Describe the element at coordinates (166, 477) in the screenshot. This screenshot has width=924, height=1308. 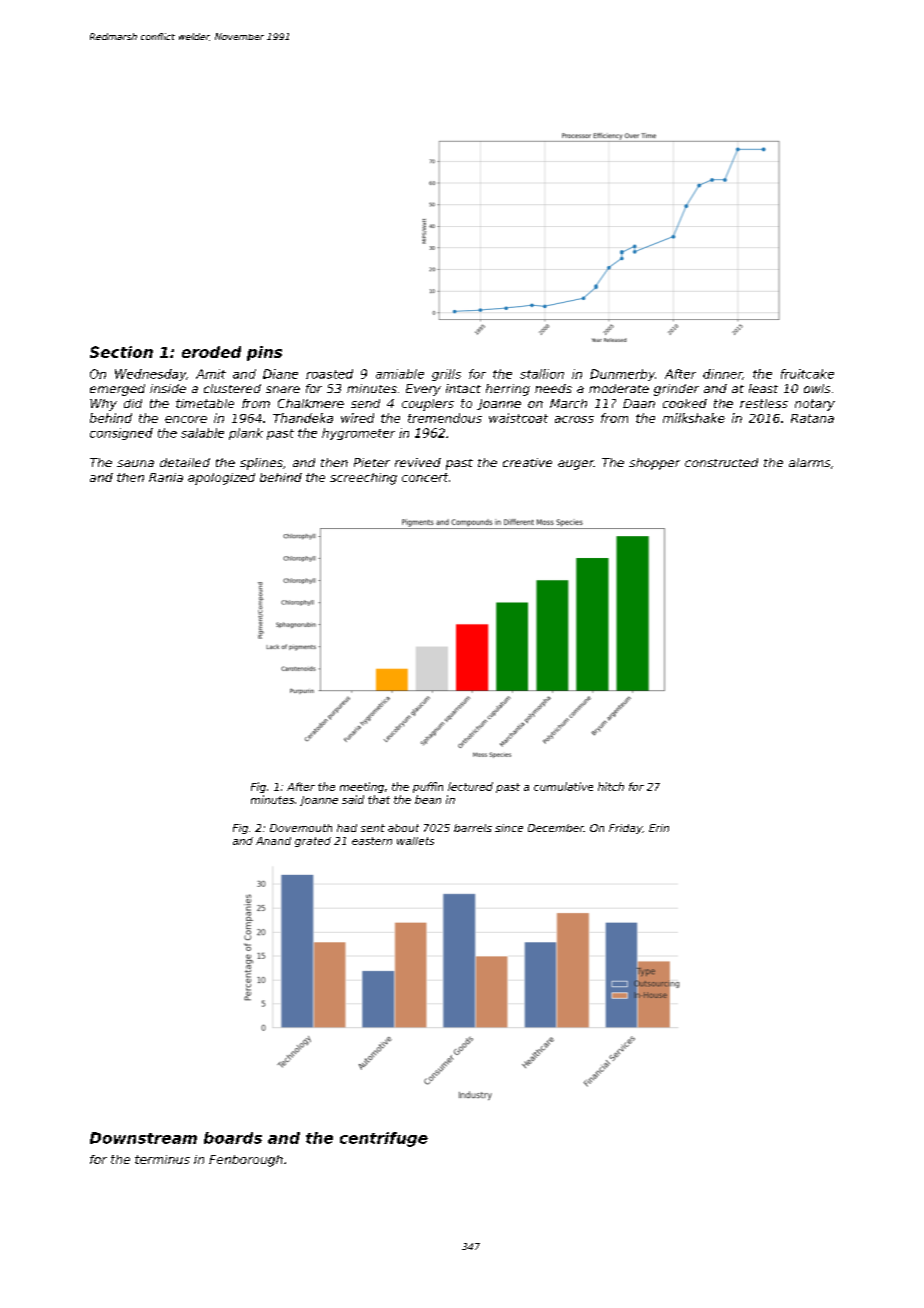
I see `Rania` at that location.
